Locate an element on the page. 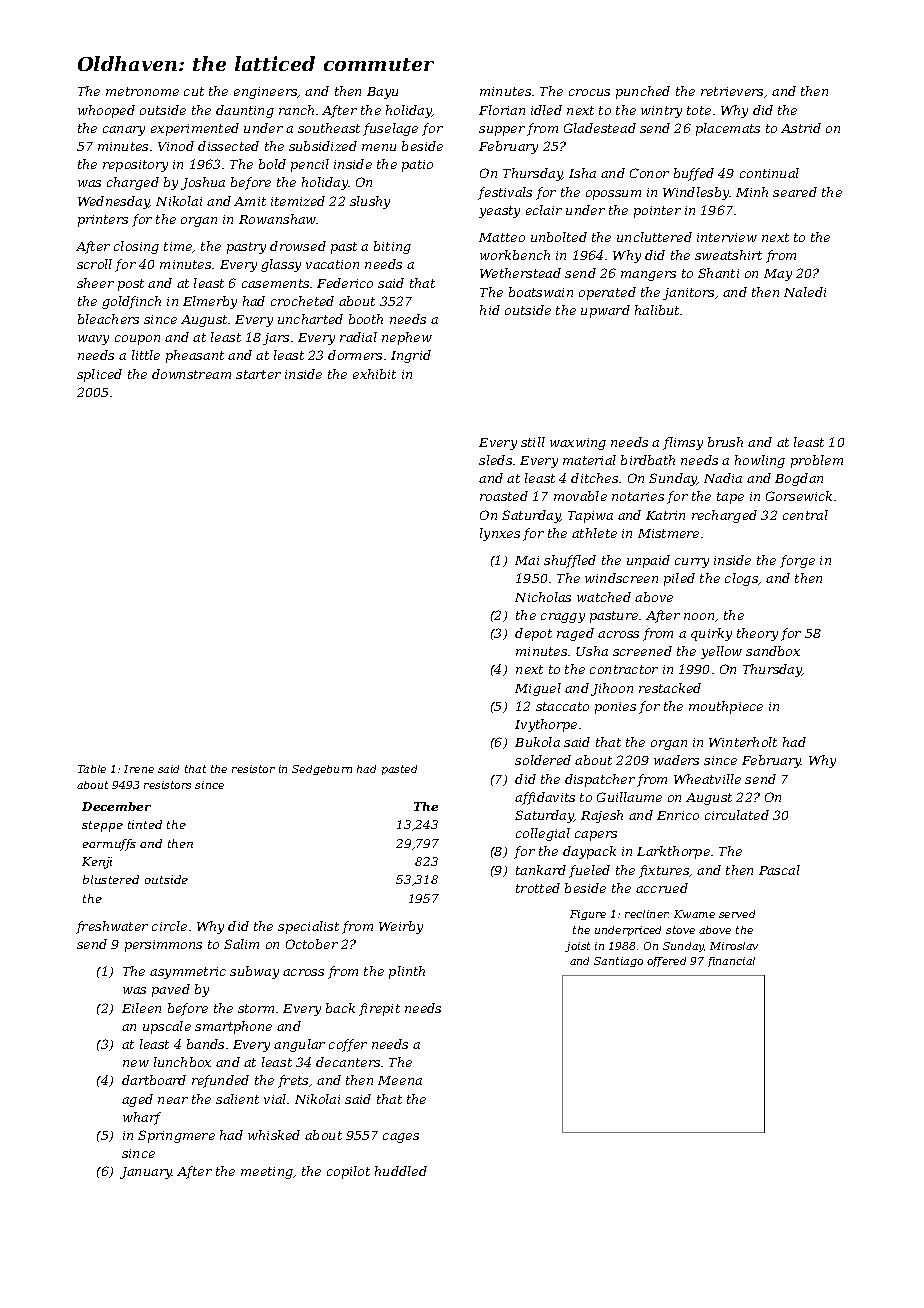 The image size is (924, 1308). canary is located at coordinates (124, 131).
